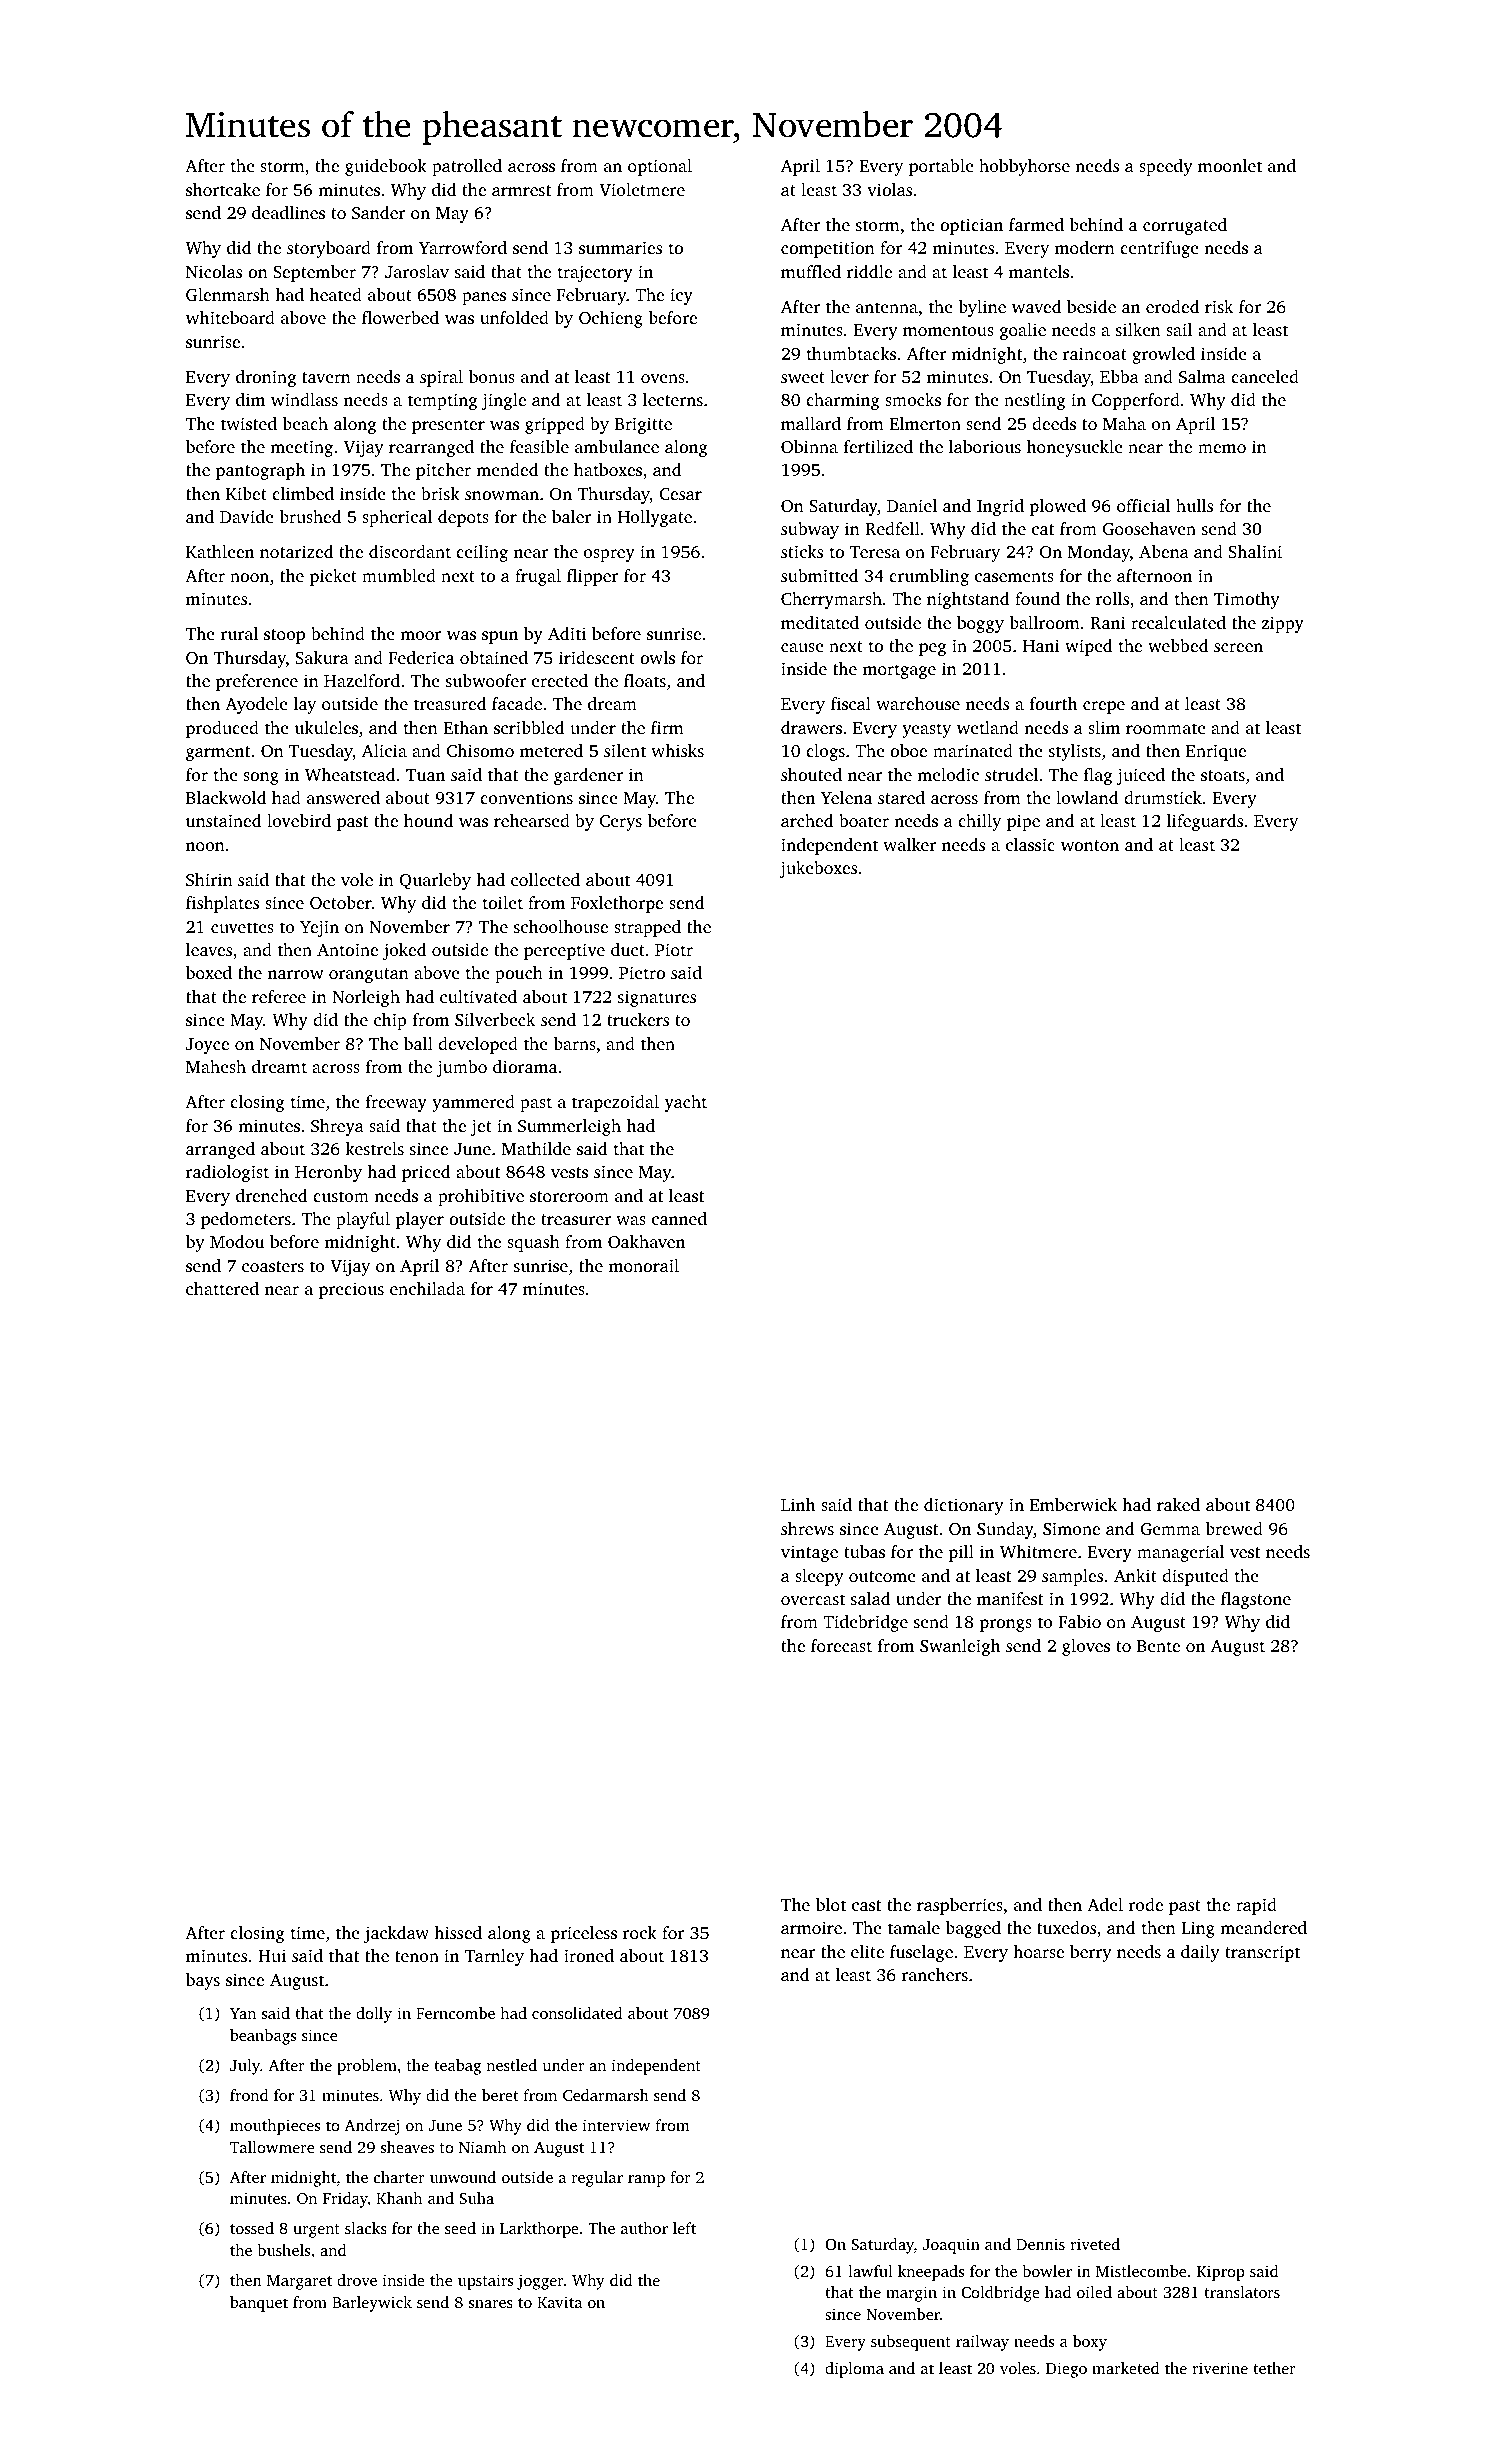 Image resolution: width=1496 pixels, height=2464 pixels. What do you see at coordinates (644, 1265) in the screenshot?
I see `monorail` at bounding box center [644, 1265].
